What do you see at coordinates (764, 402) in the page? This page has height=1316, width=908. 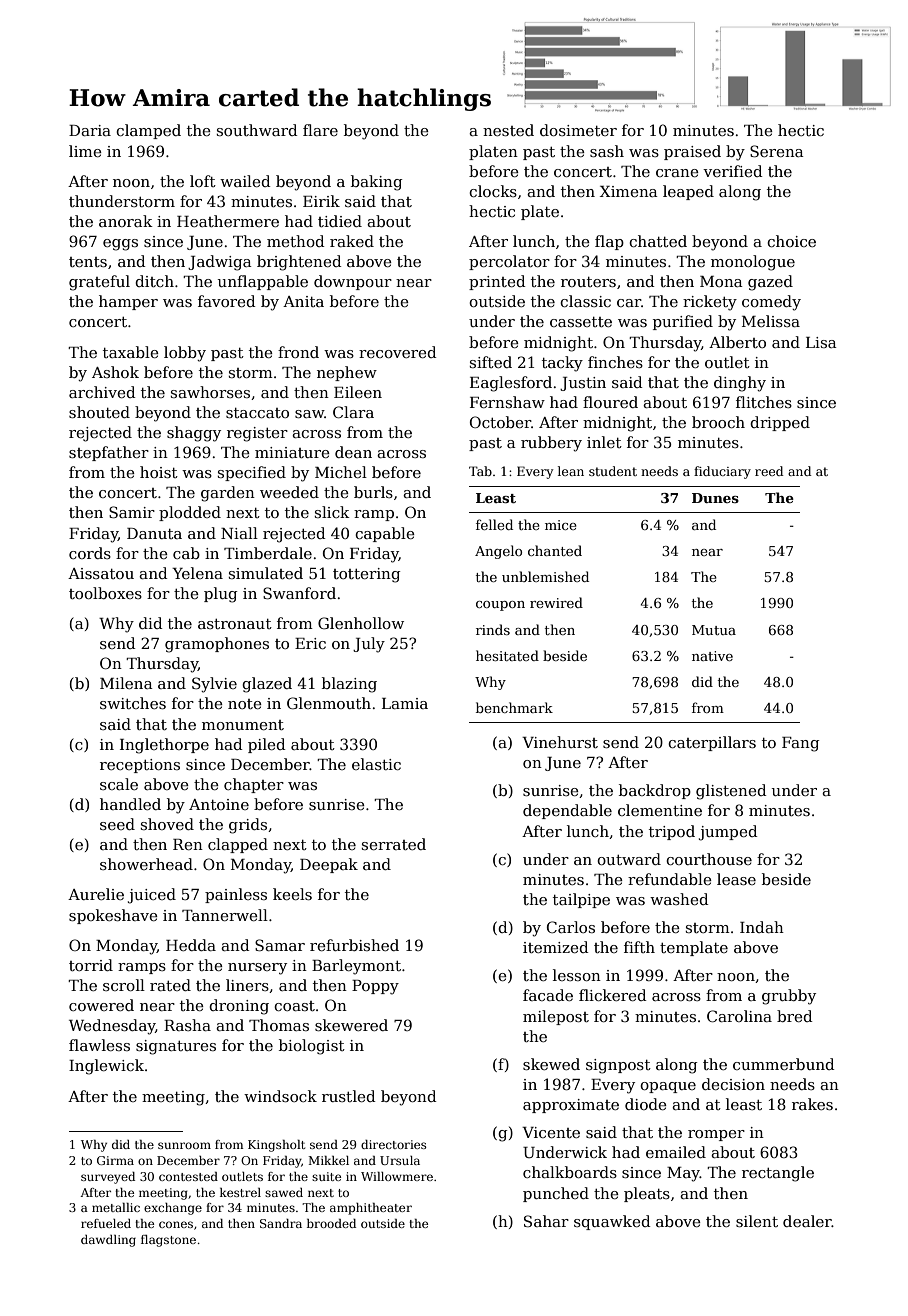 I see `flitches` at bounding box center [764, 402].
